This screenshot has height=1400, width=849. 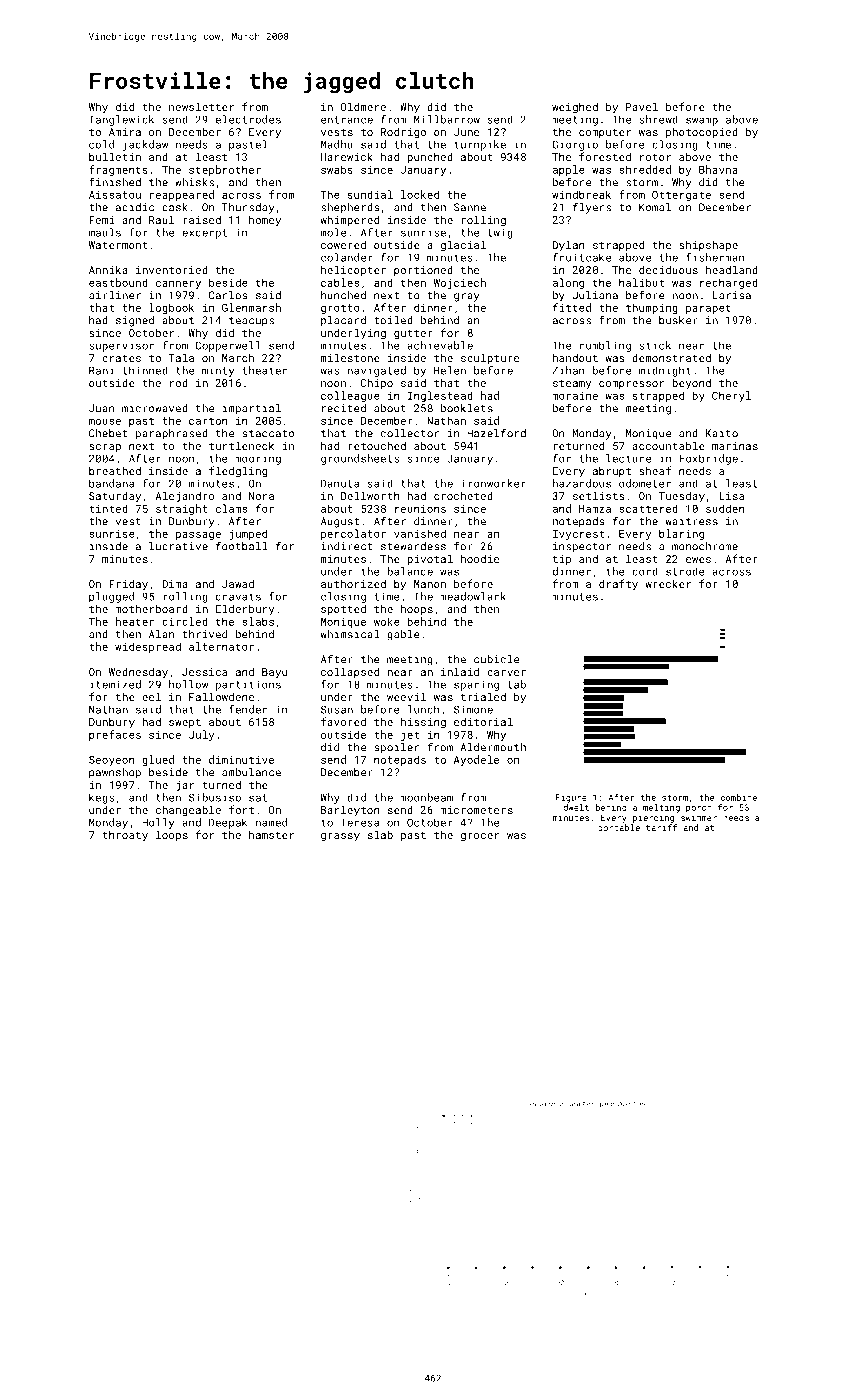 What do you see at coordinates (628, 458) in the screenshot?
I see `lecture` at bounding box center [628, 458].
